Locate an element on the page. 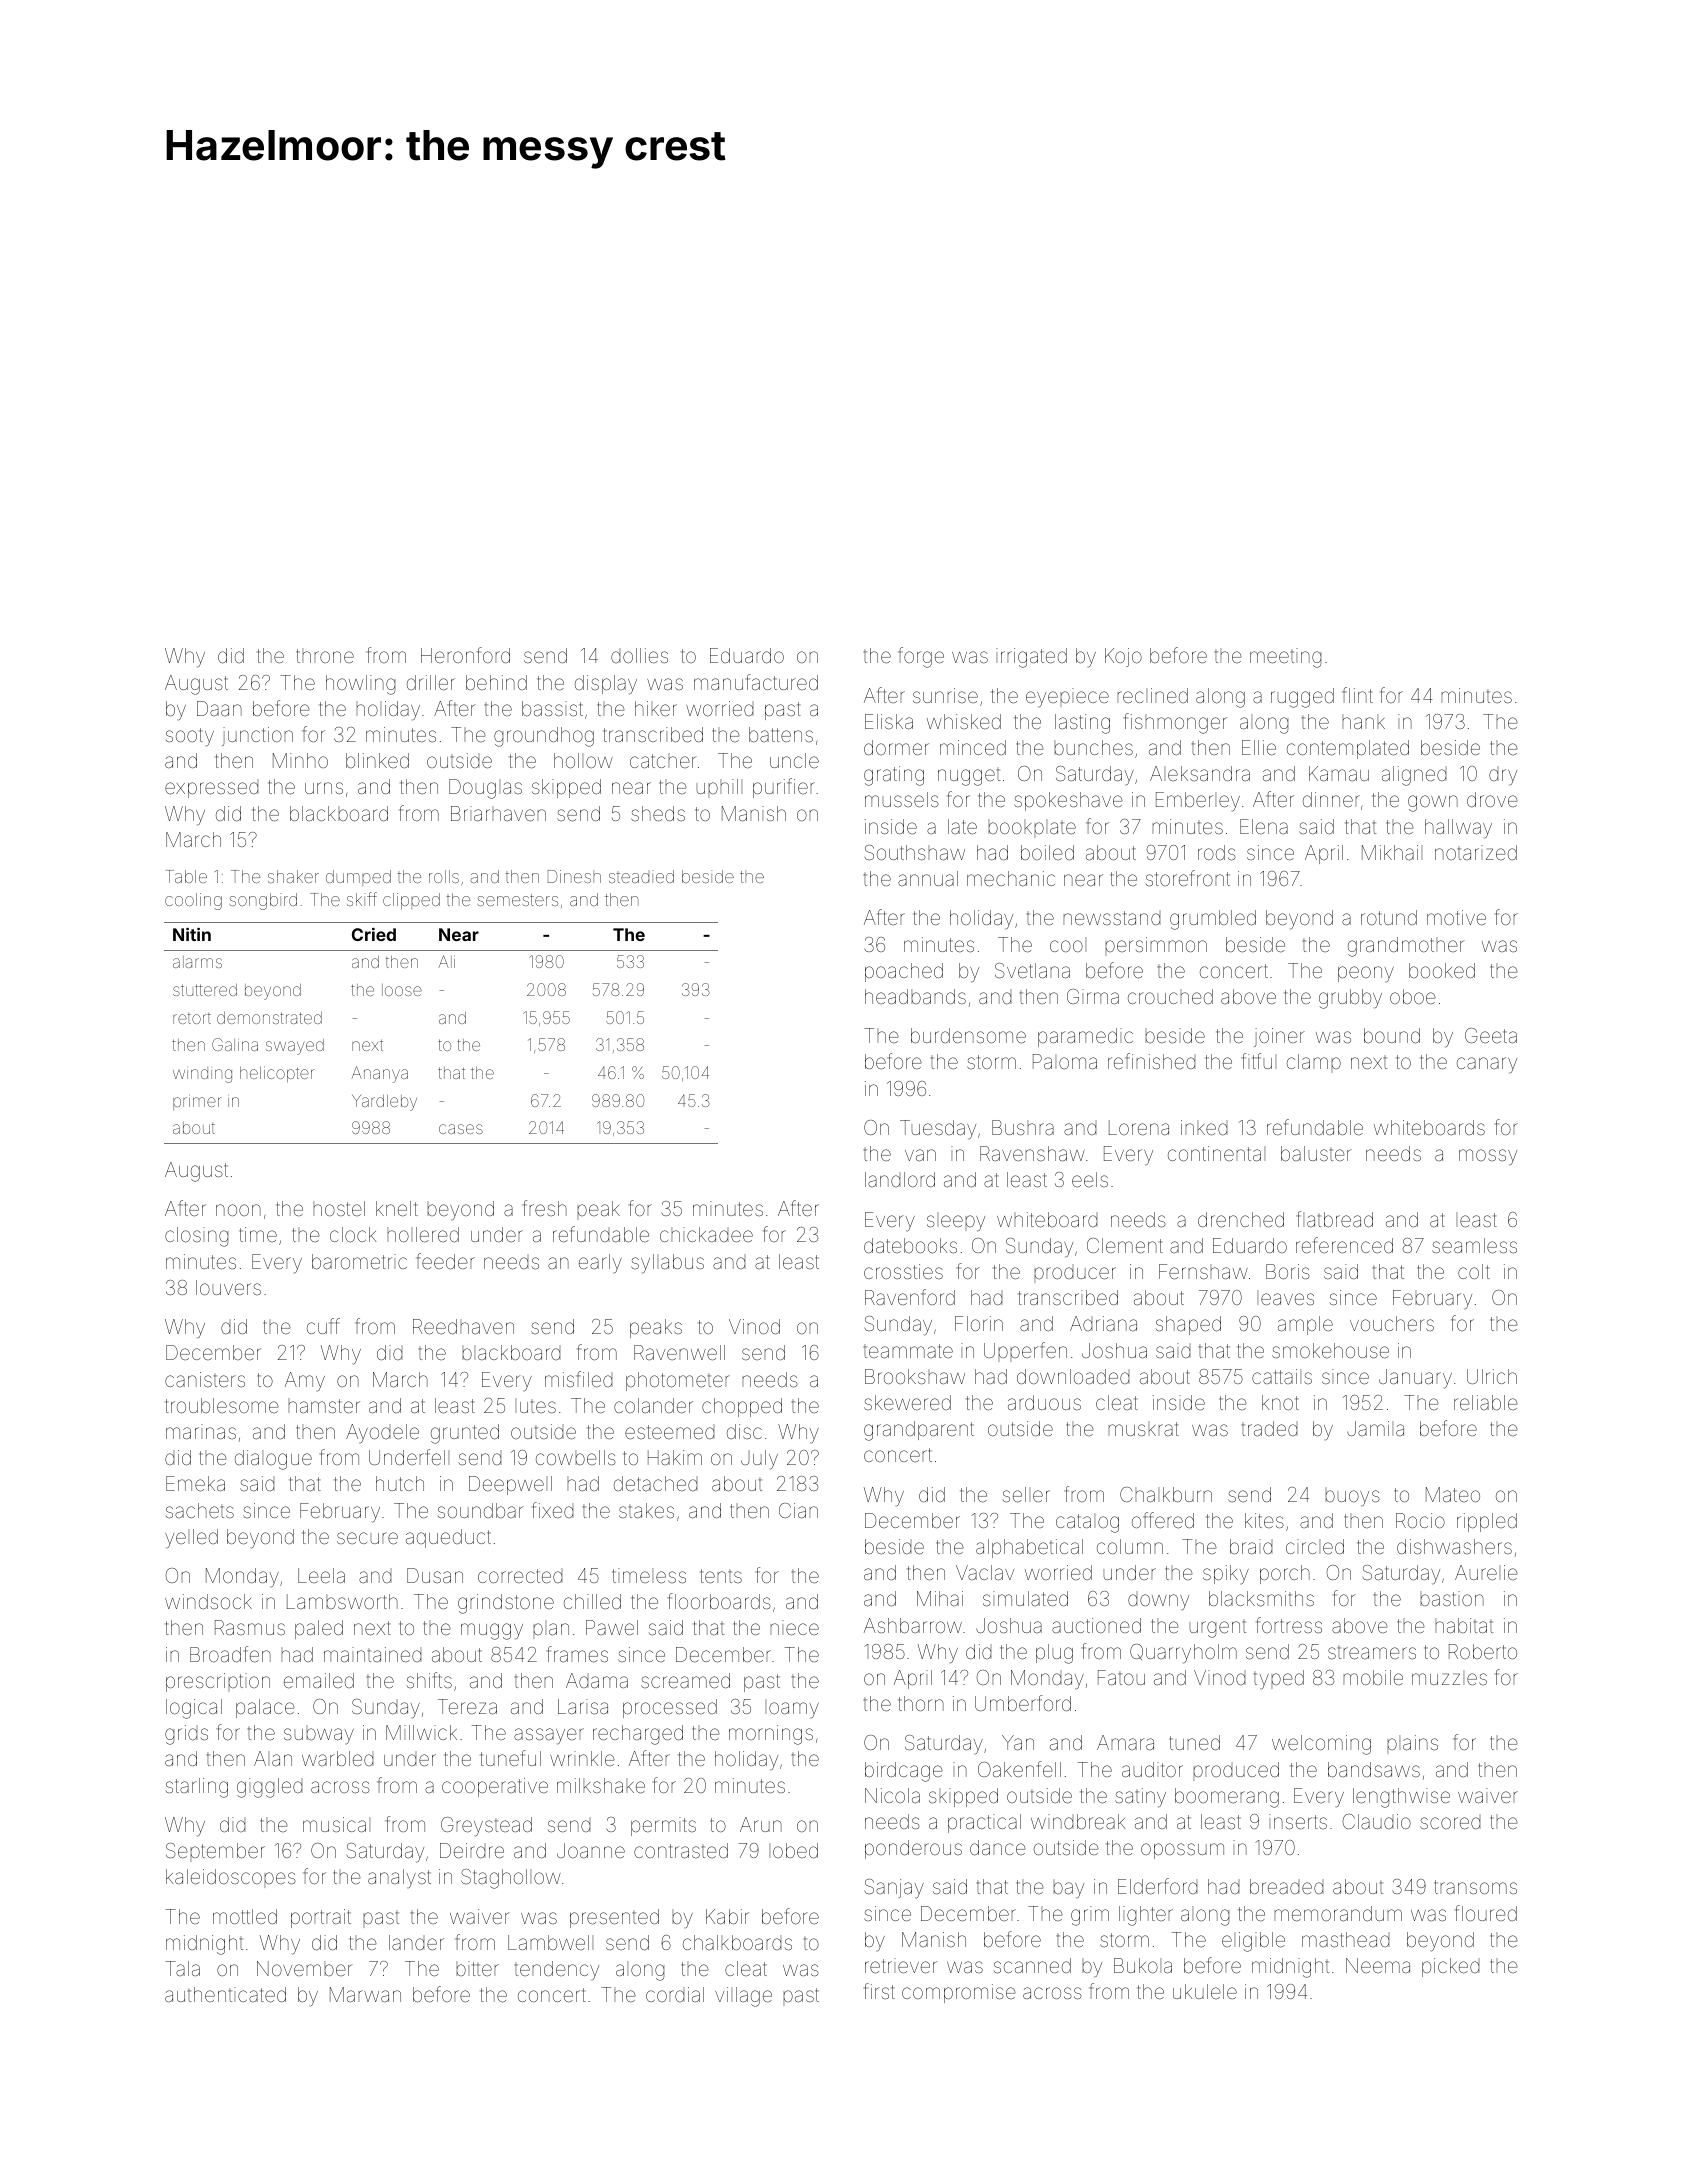 This page has width=1683, height=2178. Aleksandra is located at coordinates (1200, 773).
